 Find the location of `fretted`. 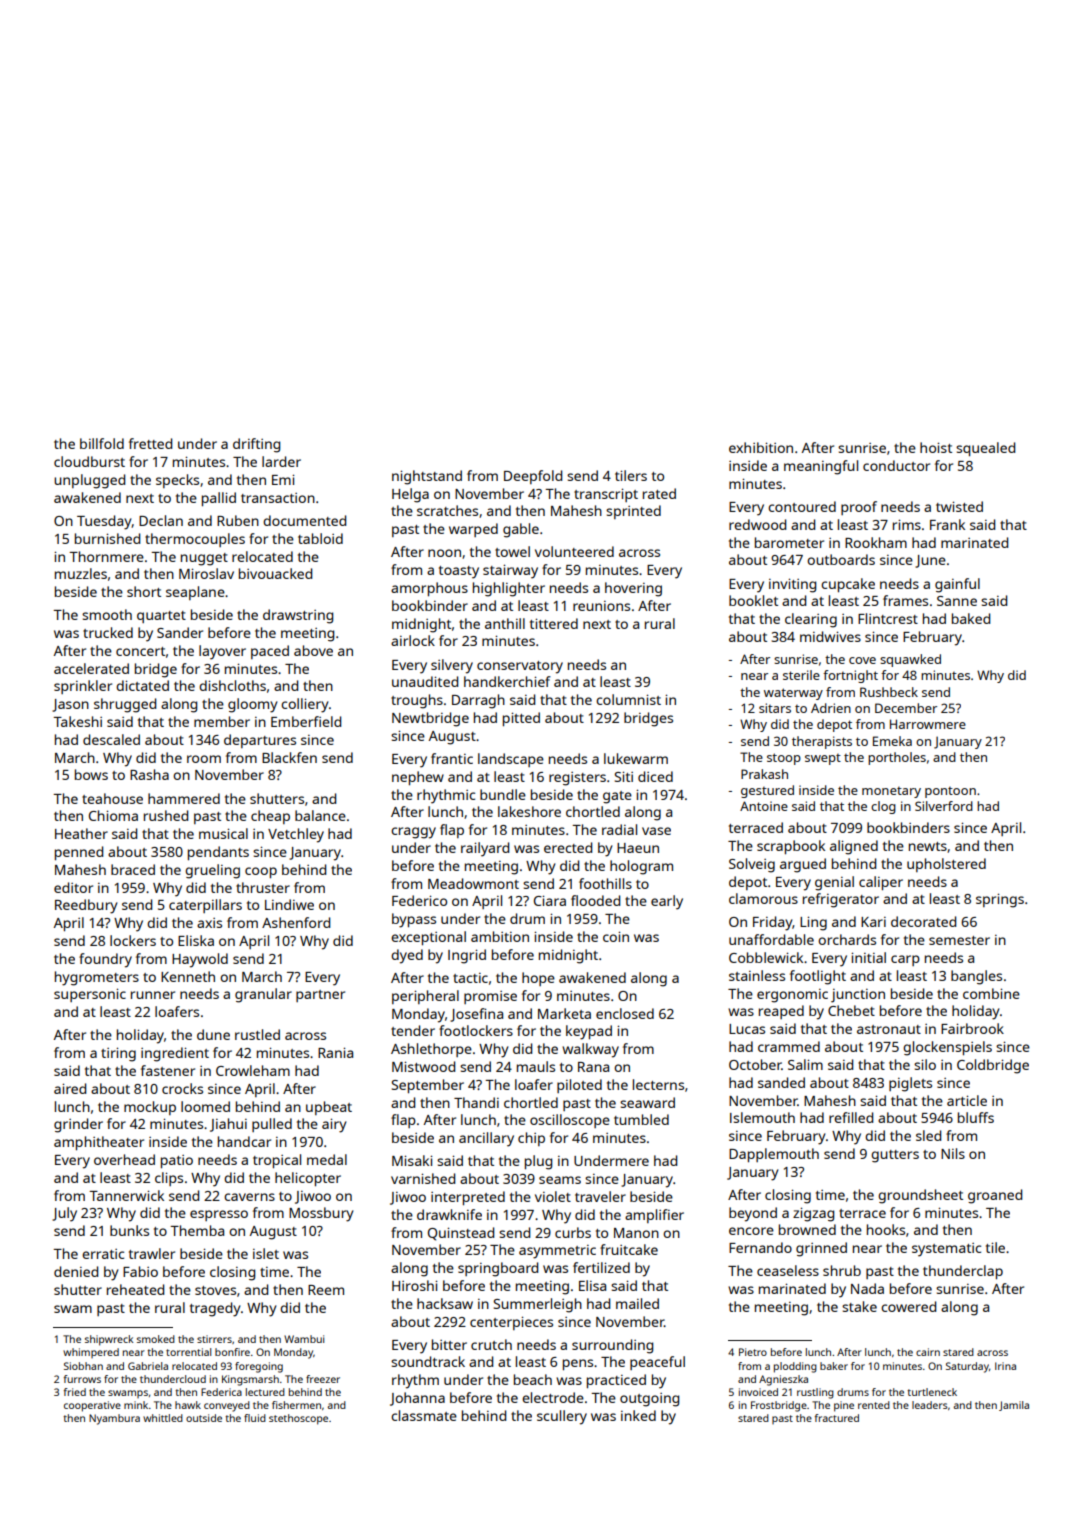

fretted is located at coordinates (150, 443).
